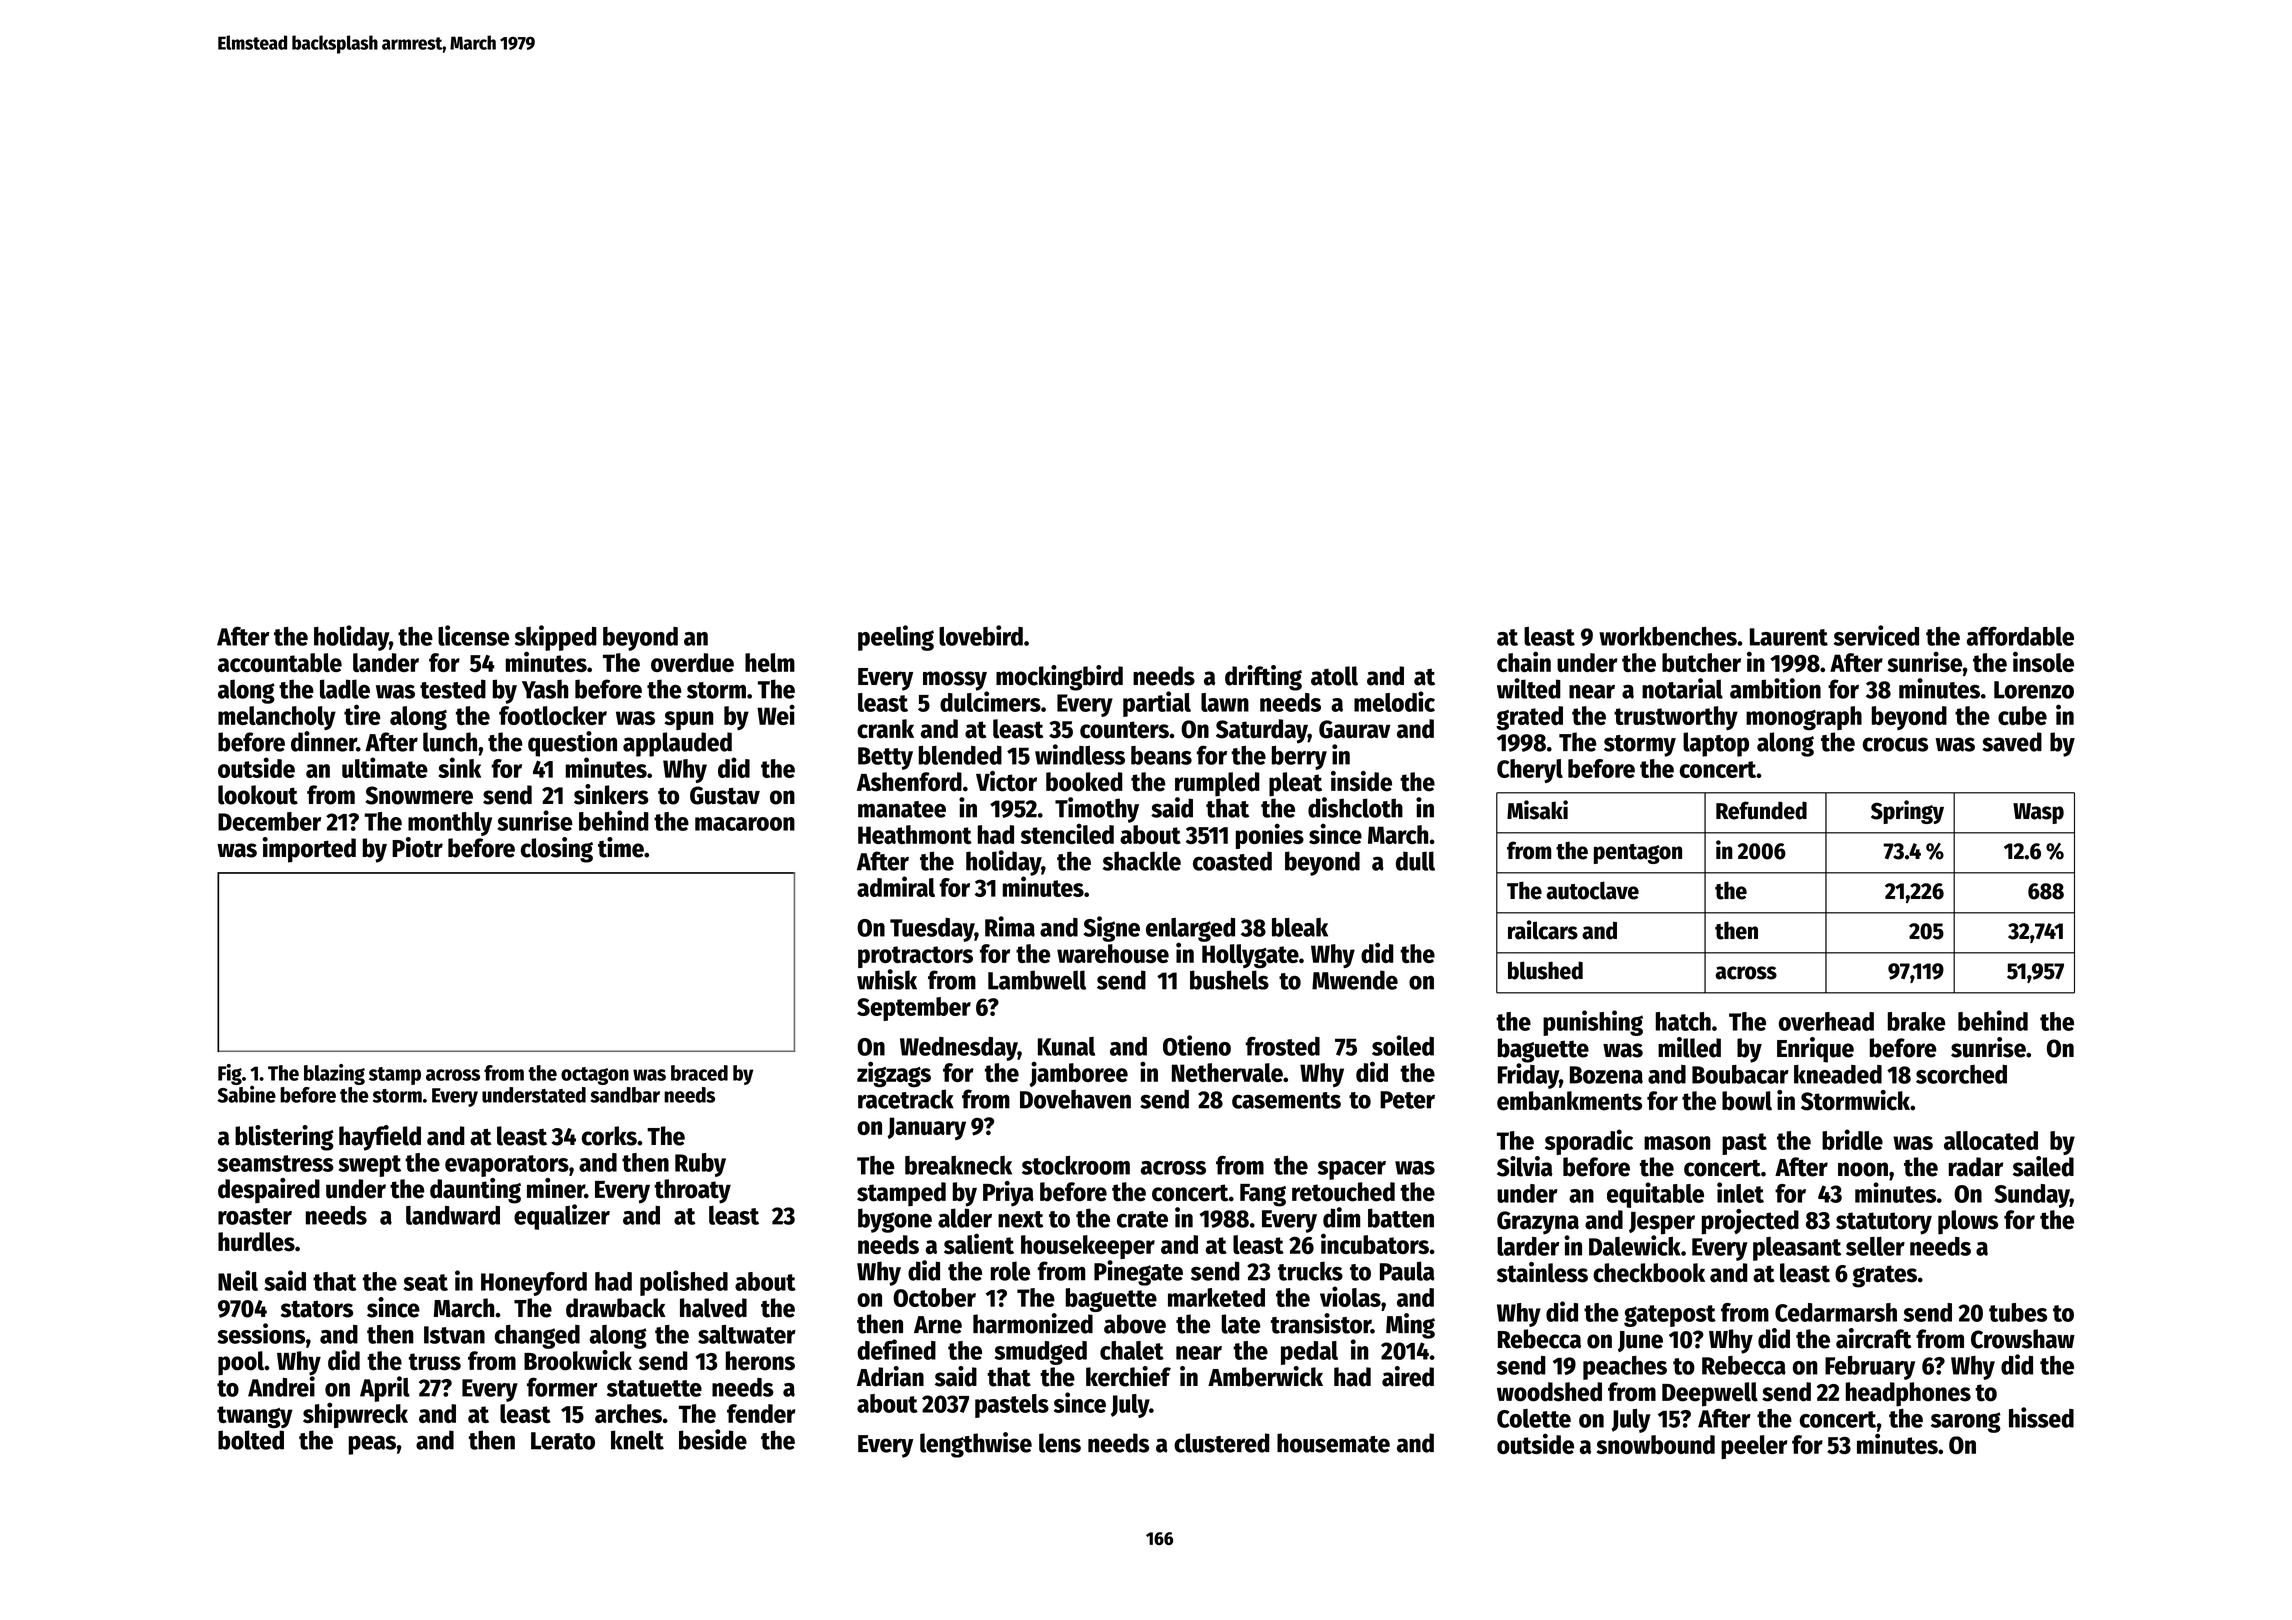 The width and height of the screenshot is (2292, 1620). Describe the element at coordinates (1088, 1247) in the screenshot. I see `housekeeper` at that location.
